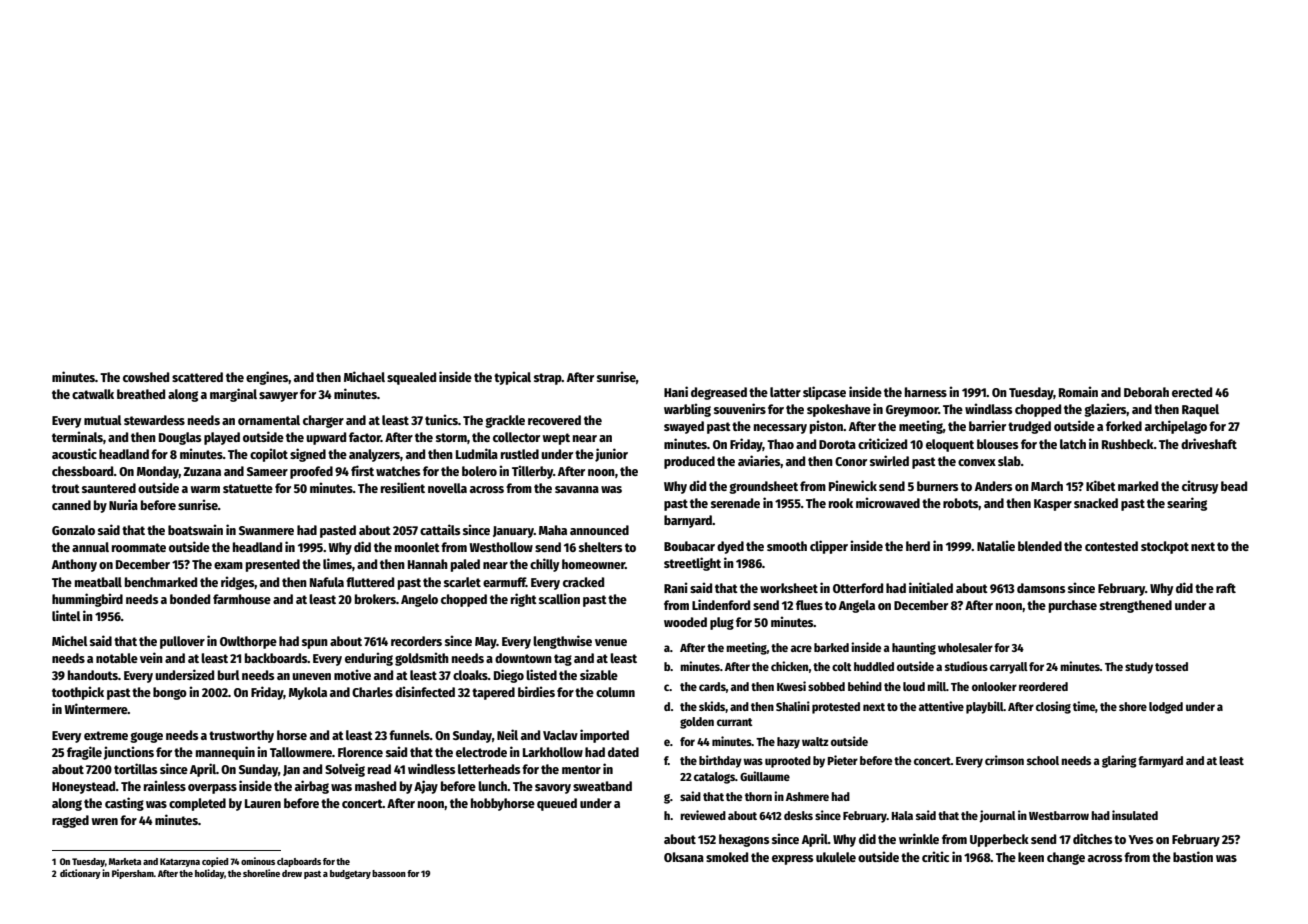 The height and width of the screenshot is (924, 1308). Describe the element at coordinates (583, 582) in the screenshot. I see `cracked` at that location.
